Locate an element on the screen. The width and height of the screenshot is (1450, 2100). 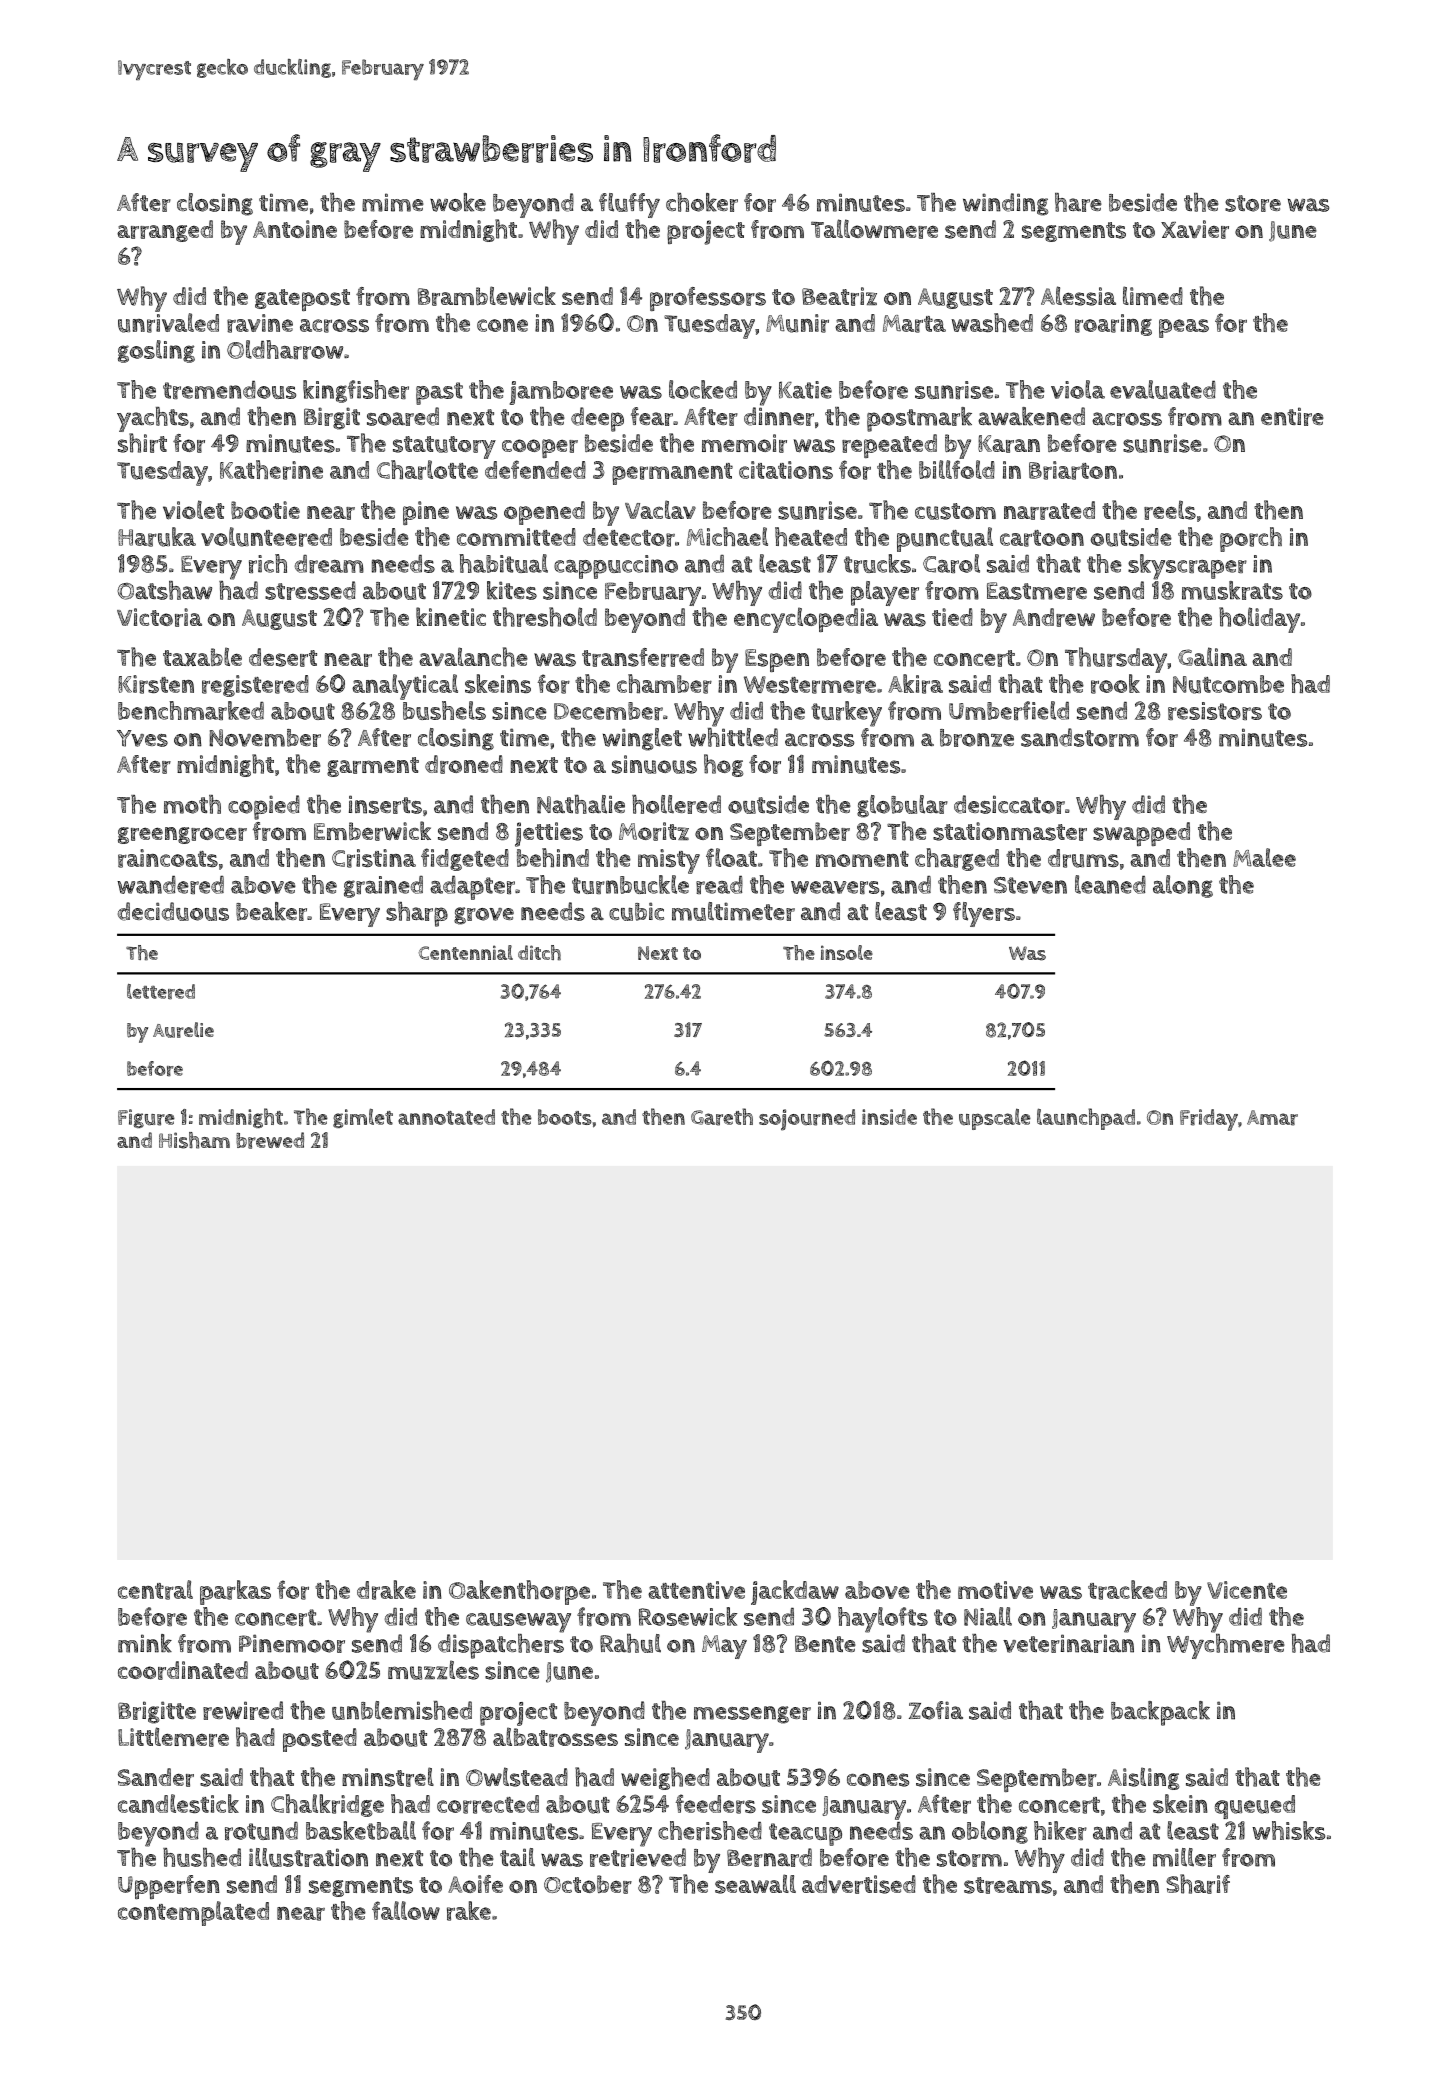
hollered is located at coordinates (676, 804).
